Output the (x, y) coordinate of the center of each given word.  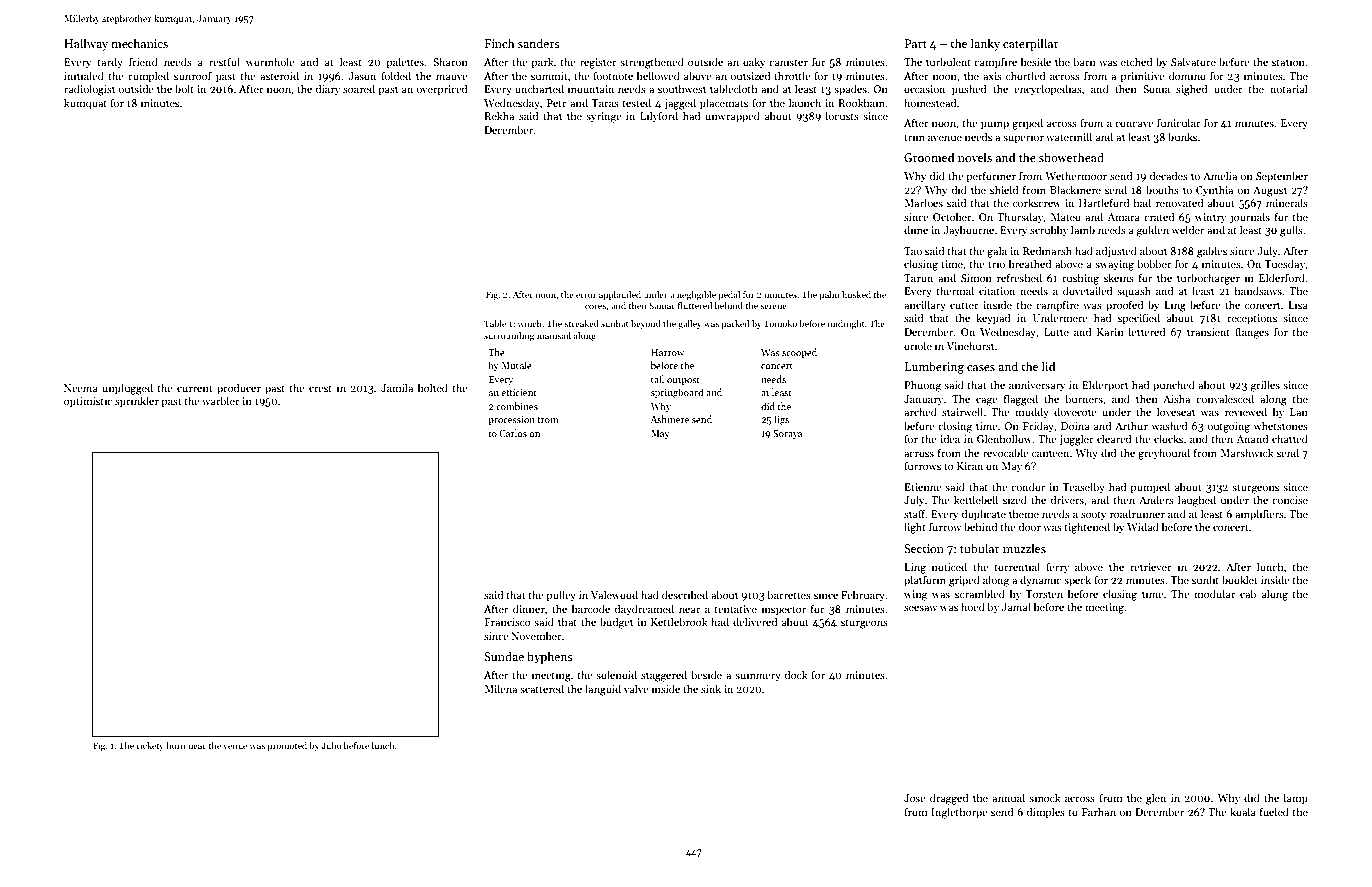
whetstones (1281, 425)
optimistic (88, 402)
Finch (500, 43)
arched (920, 411)
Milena (500, 688)
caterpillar (1031, 44)
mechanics (139, 43)
